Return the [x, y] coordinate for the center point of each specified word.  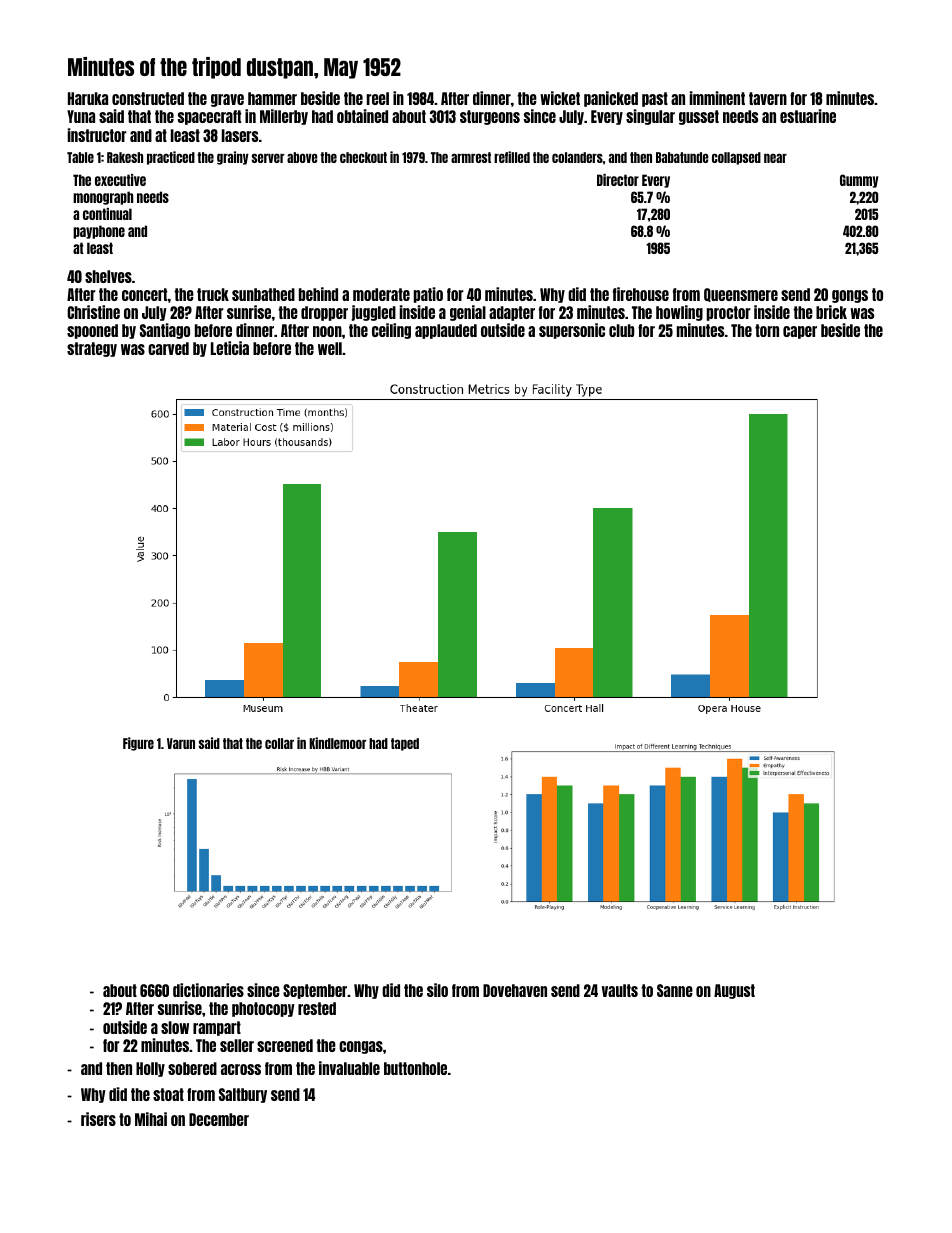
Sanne [675, 990]
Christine [93, 312]
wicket [560, 98]
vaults [620, 990]
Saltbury [243, 1095]
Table [80, 157]
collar [279, 743]
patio [428, 295]
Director [618, 180]
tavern [768, 98]
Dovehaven [515, 990]
